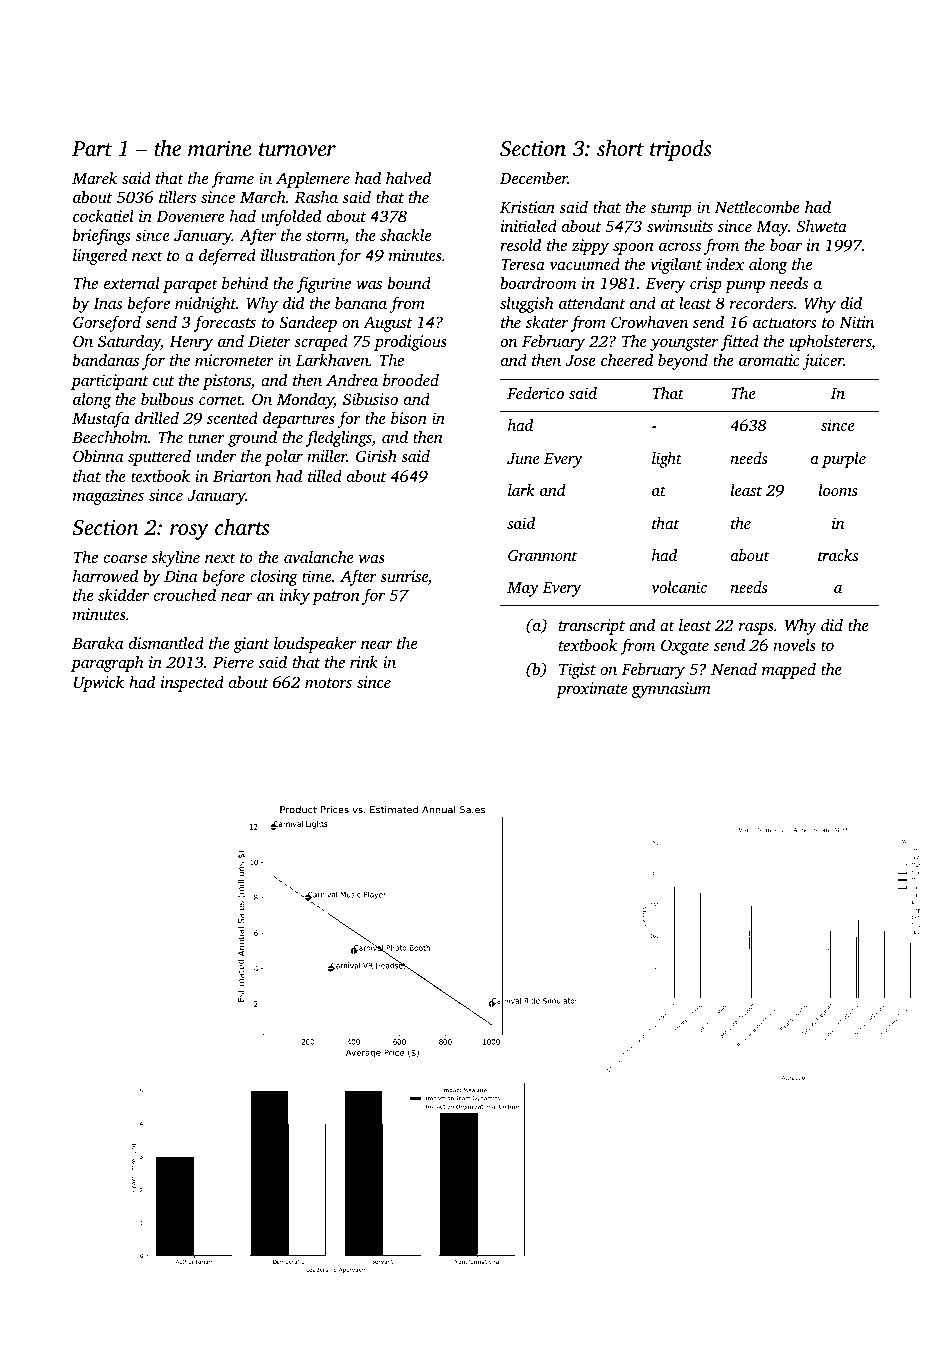  I want to click on initialed, so click(529, 225).
